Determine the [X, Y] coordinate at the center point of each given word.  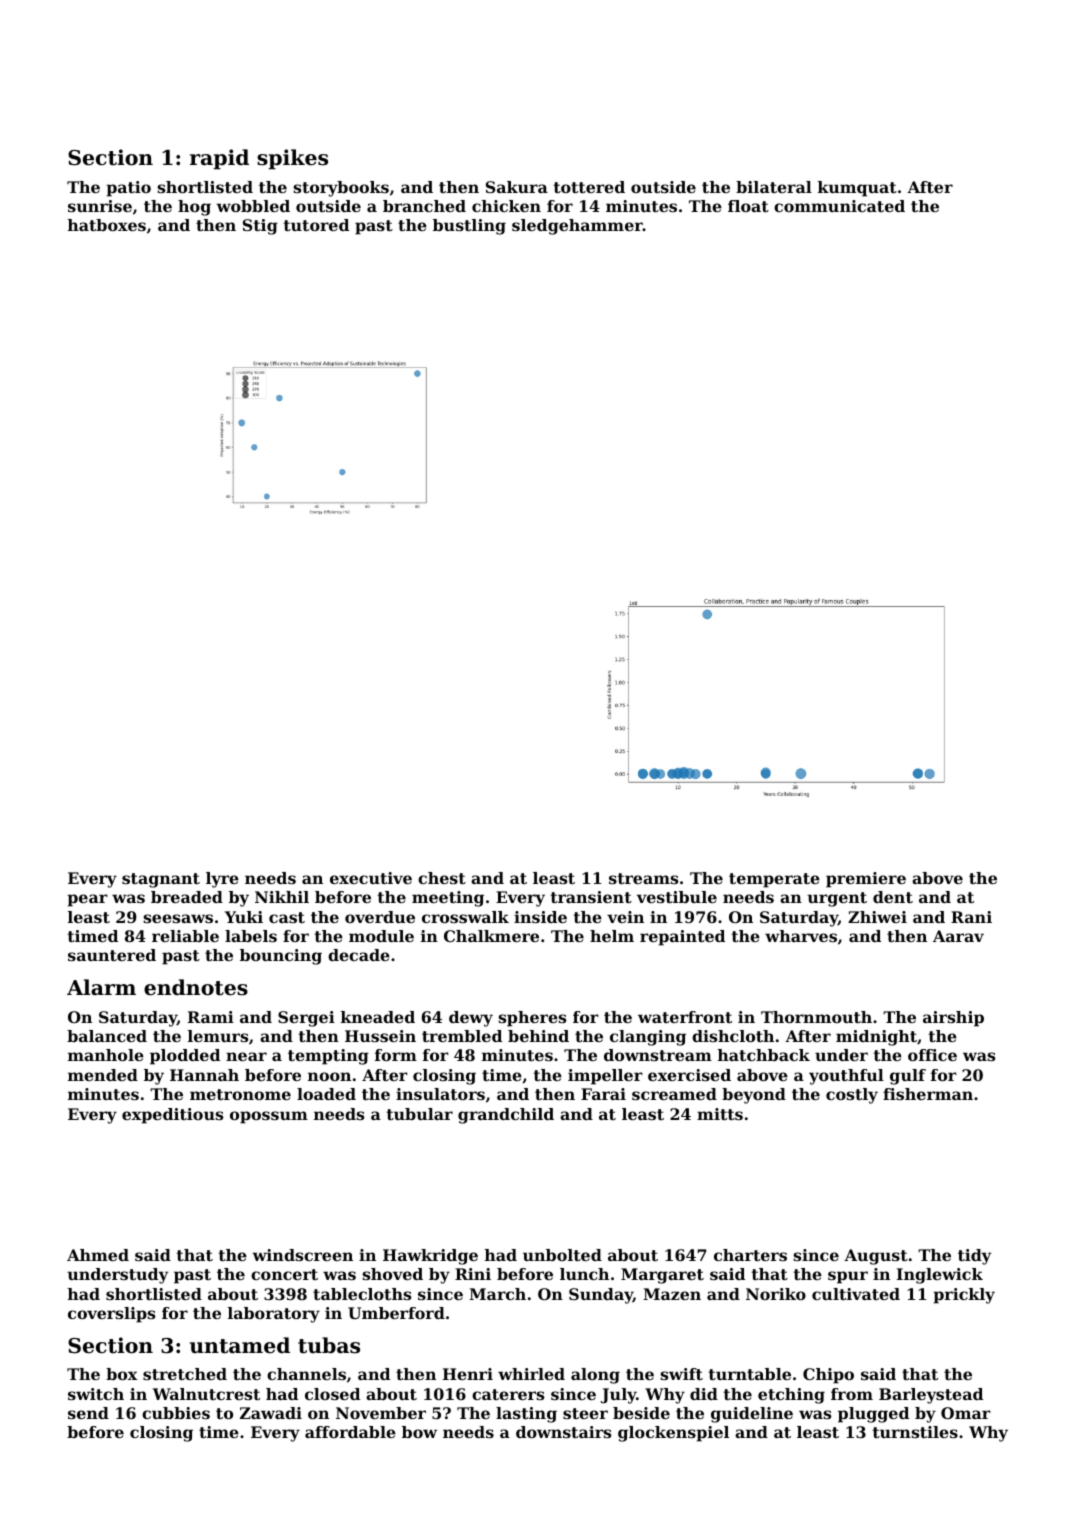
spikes [292, 159]
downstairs [563, 1432]
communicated [839, 206]
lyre [222, 880]
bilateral [774, 187]
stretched [185, 1374]
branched [424, 206]
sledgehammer [577, 227]
